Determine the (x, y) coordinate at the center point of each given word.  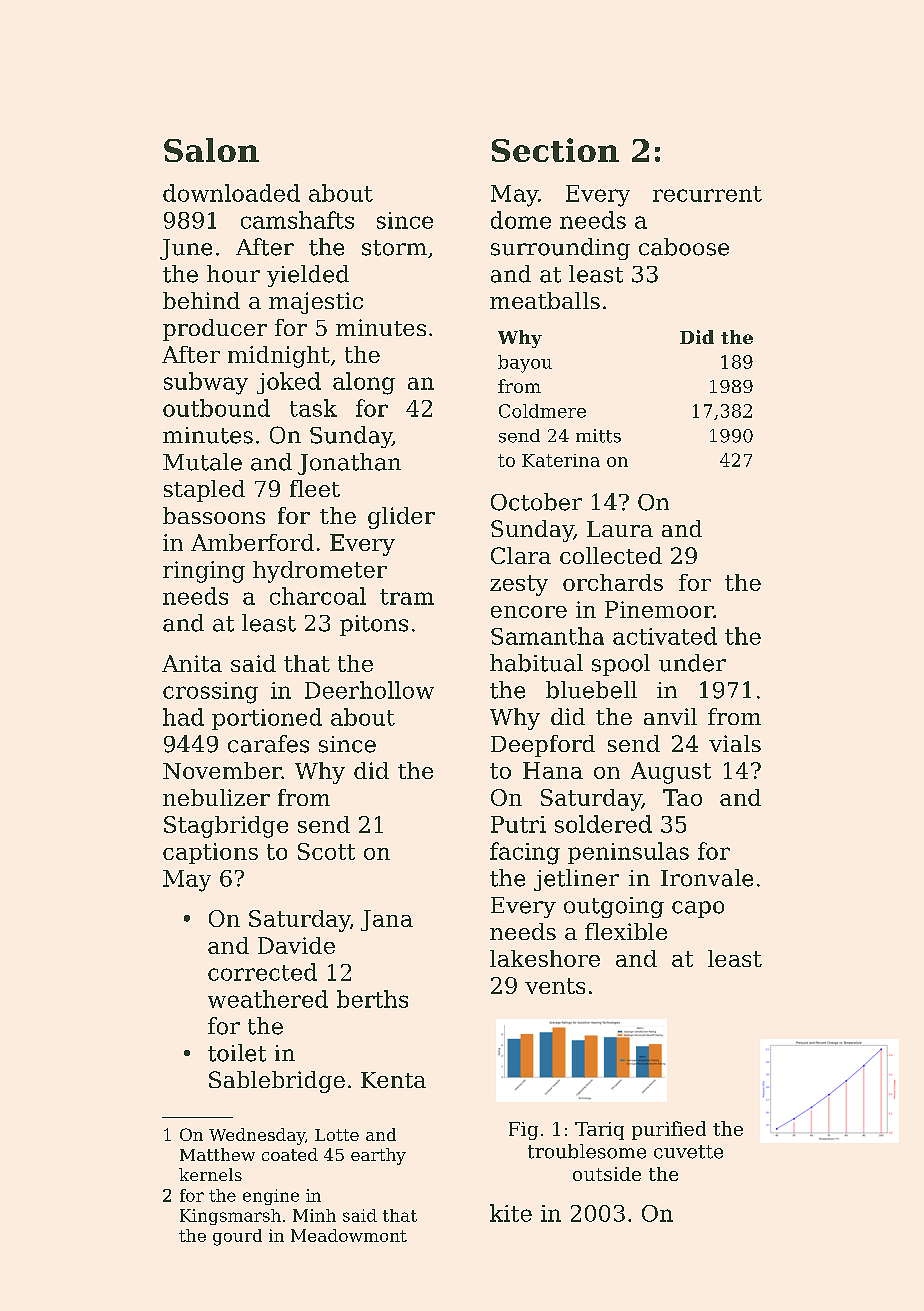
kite (511, 1213)
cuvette (688, 1152)
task (313, 408)
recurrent (707, 194)
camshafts (297, 220)
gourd (237, 1237)
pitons (374, 625)
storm (394, 248)
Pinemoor (659, 609)
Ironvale (707, 878)
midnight (279, 357)
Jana (387, 920)
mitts (598, 436)
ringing (204, 572)
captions (210, 853)
